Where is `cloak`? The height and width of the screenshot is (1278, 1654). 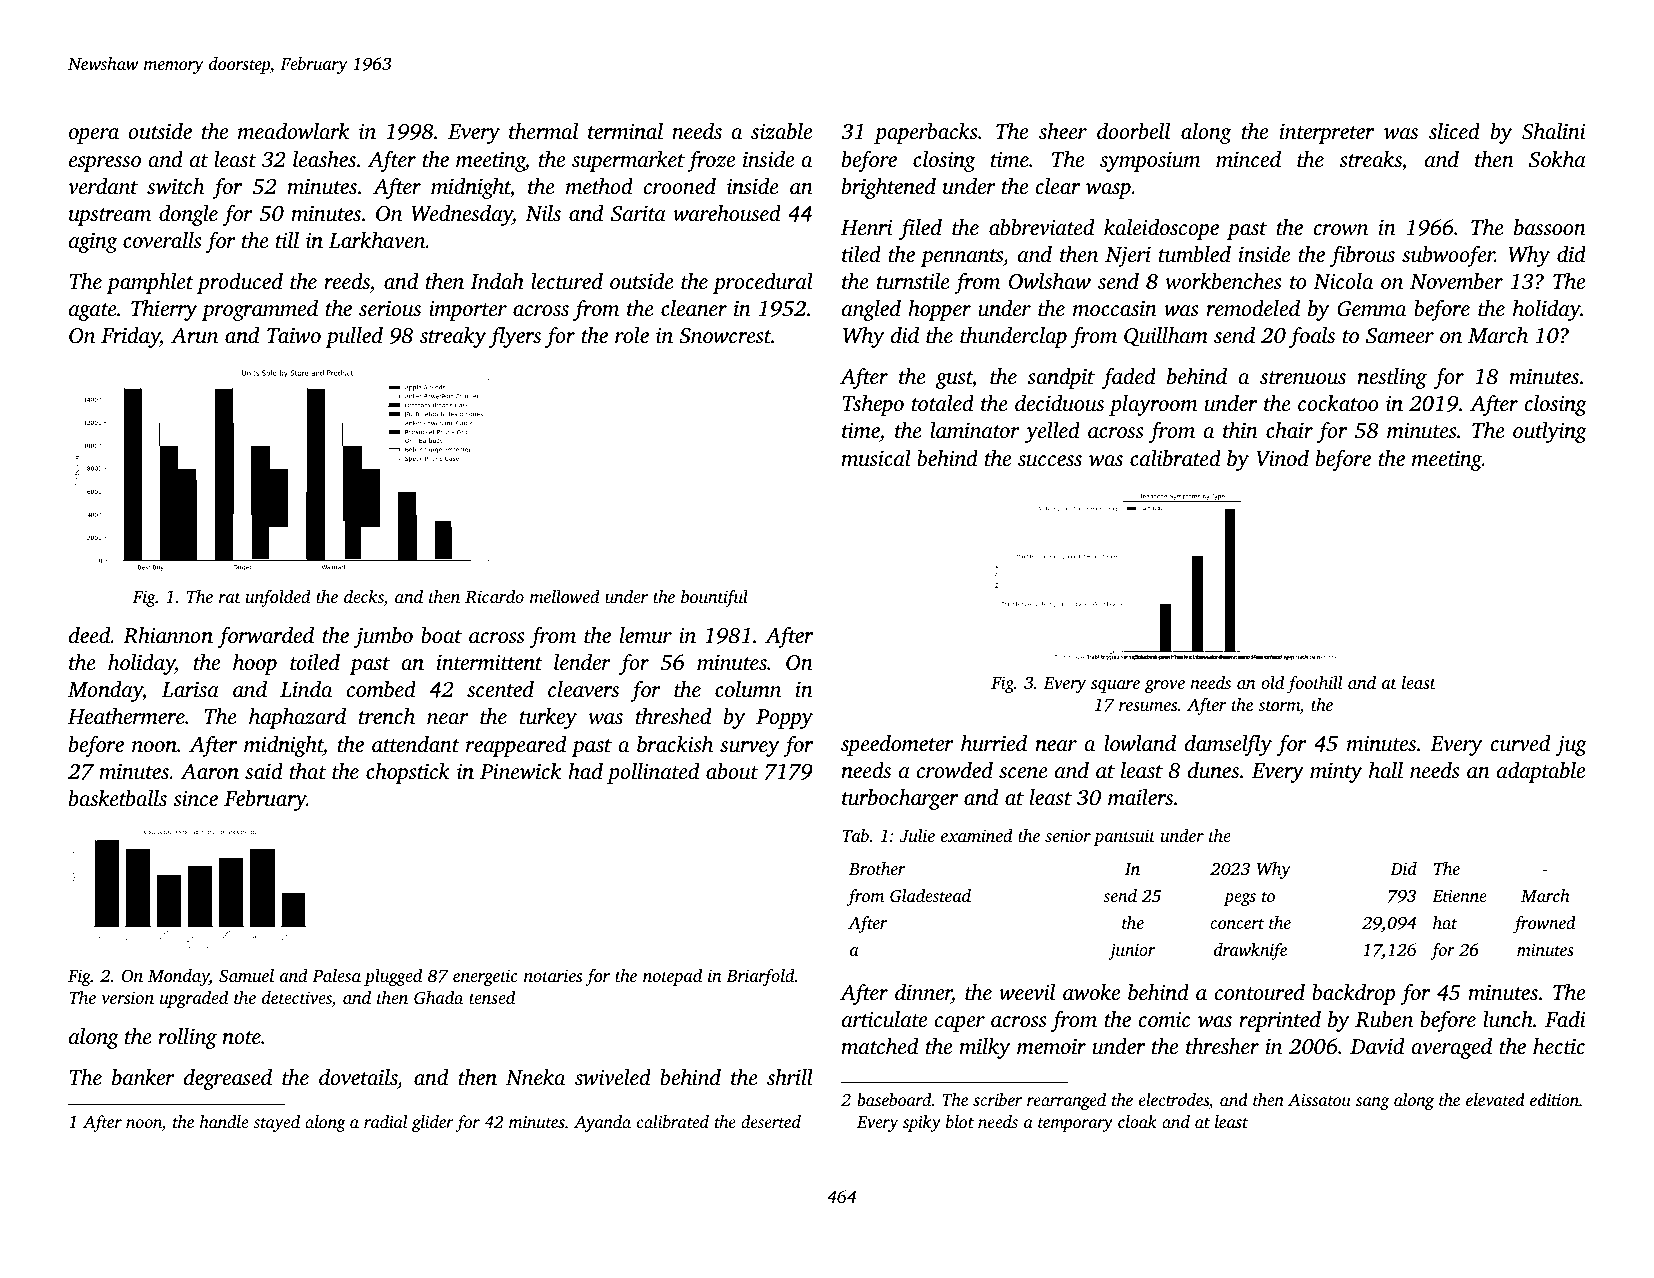 cloak is located at coordinates (1137, 1121).
